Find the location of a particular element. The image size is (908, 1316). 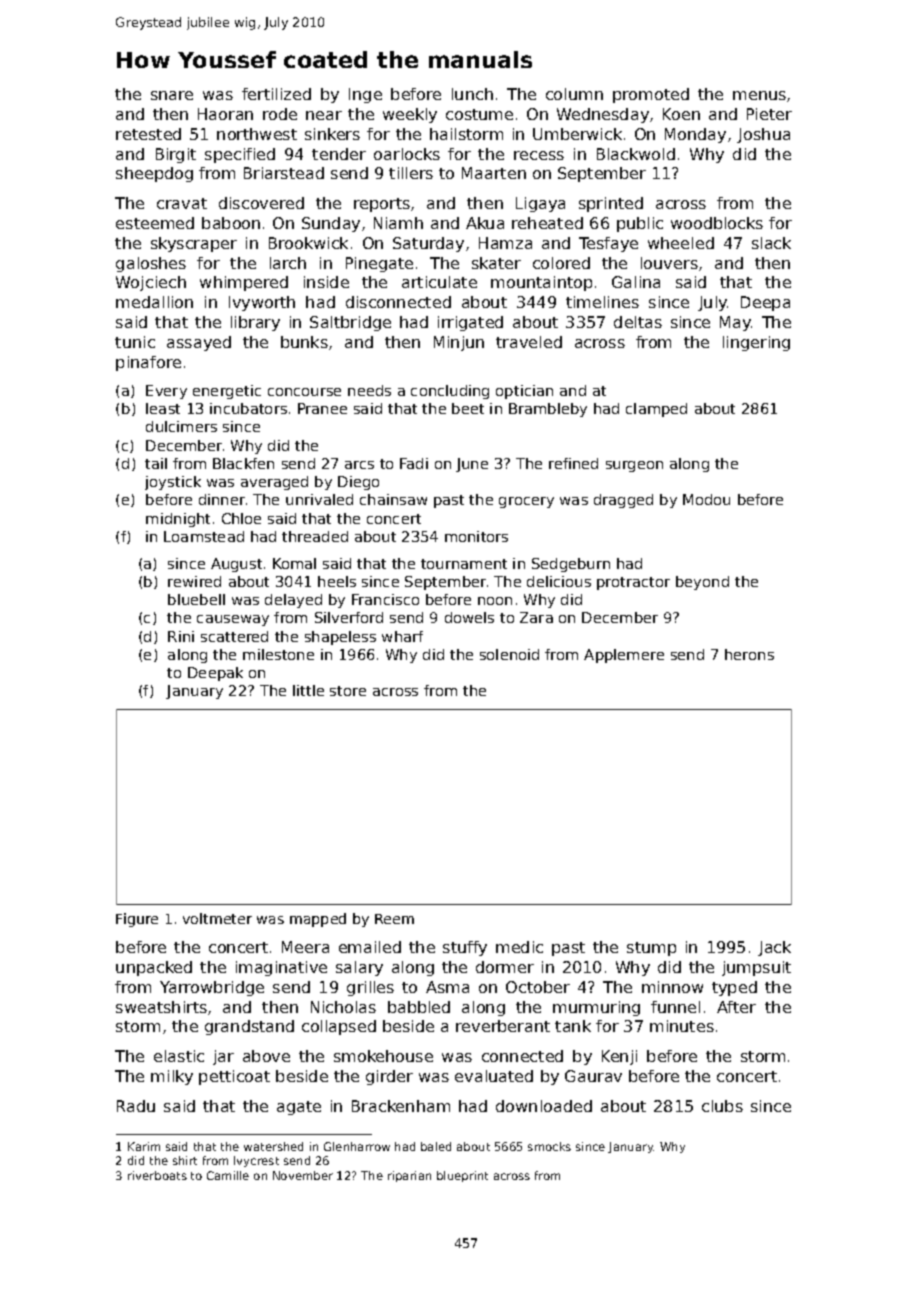

smocks is located at coordinates (549, 1146).
